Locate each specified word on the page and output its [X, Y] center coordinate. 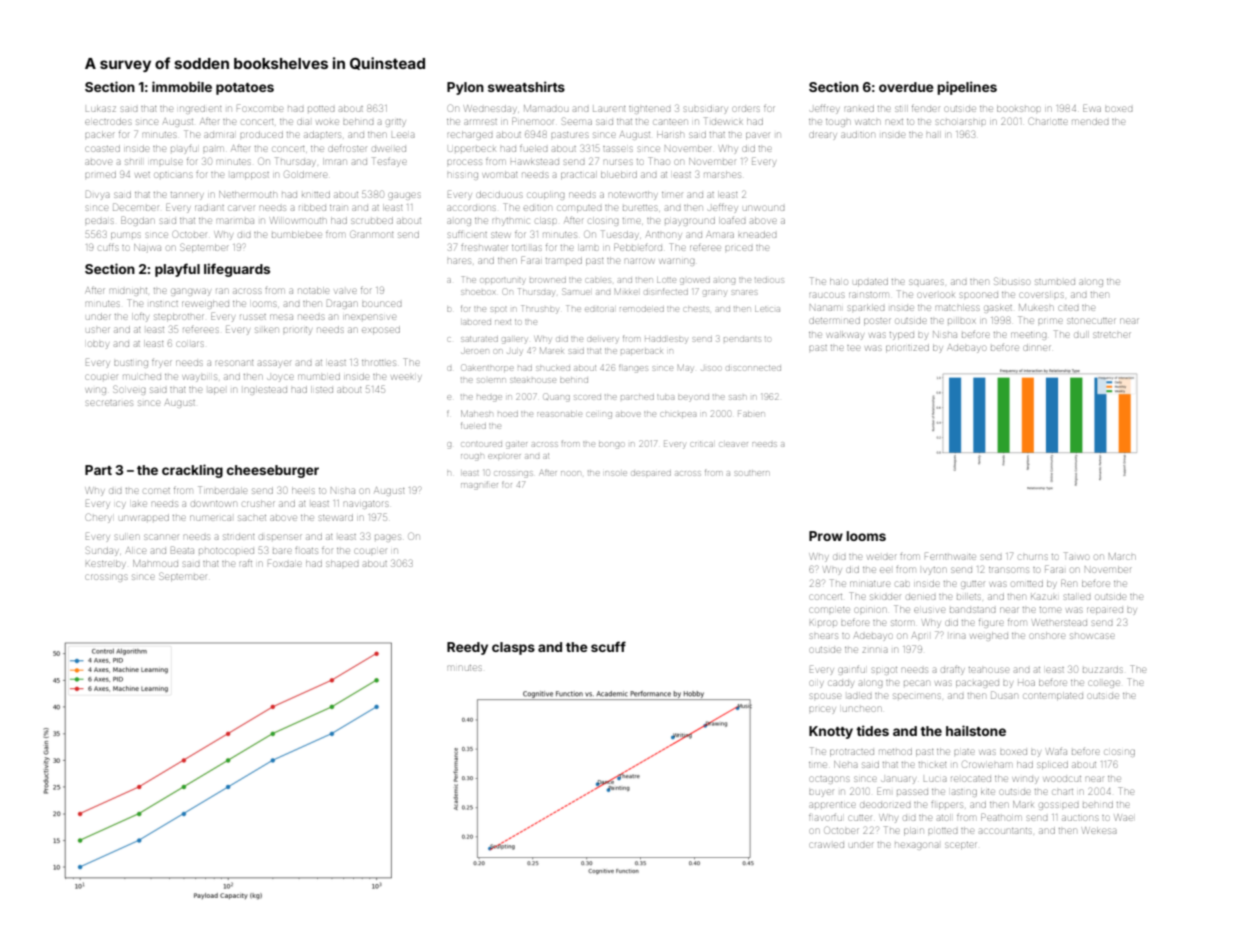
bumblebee [297, 235]
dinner [1037, 347]
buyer [821, 793]
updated [870, 281]
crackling [192, 471]
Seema [577, 121]
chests [696, 309]
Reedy [467, 648]
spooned [979, 295]
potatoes [245, 89]
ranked [859, 108]
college [1104, 684]
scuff [608, 646]
